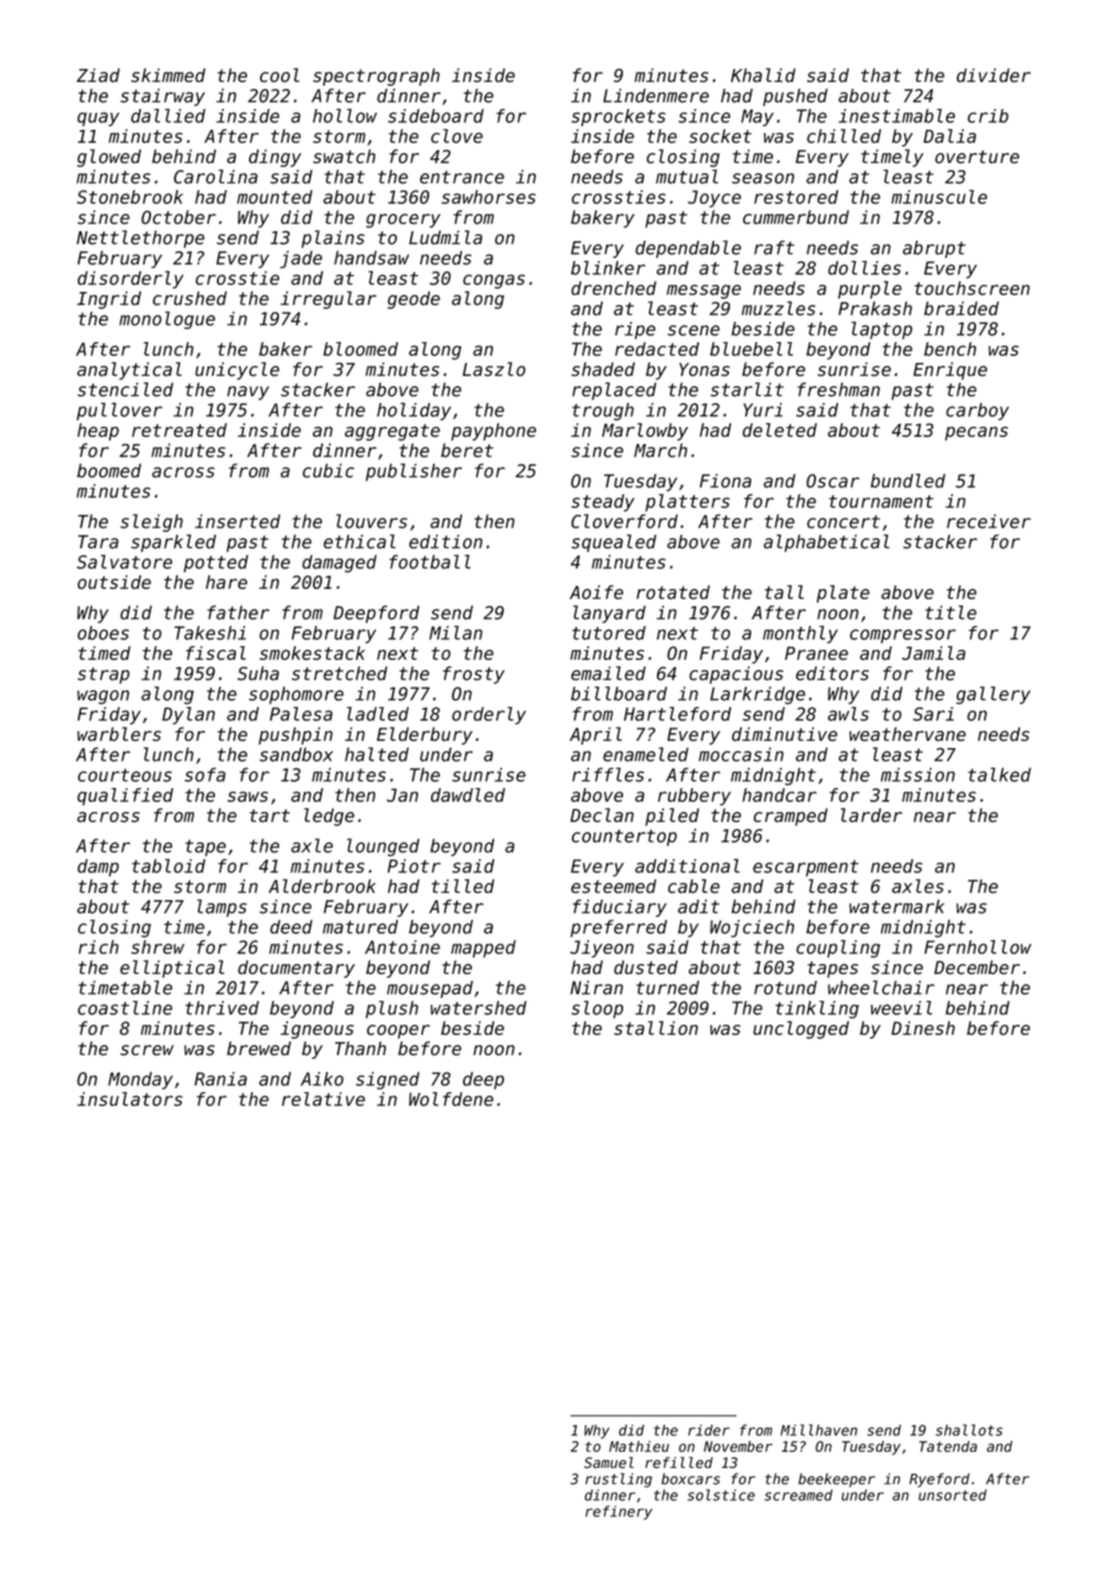 The height and width of the document is (1576, 1114). I want to click on Ziad, so click(98, 75).
